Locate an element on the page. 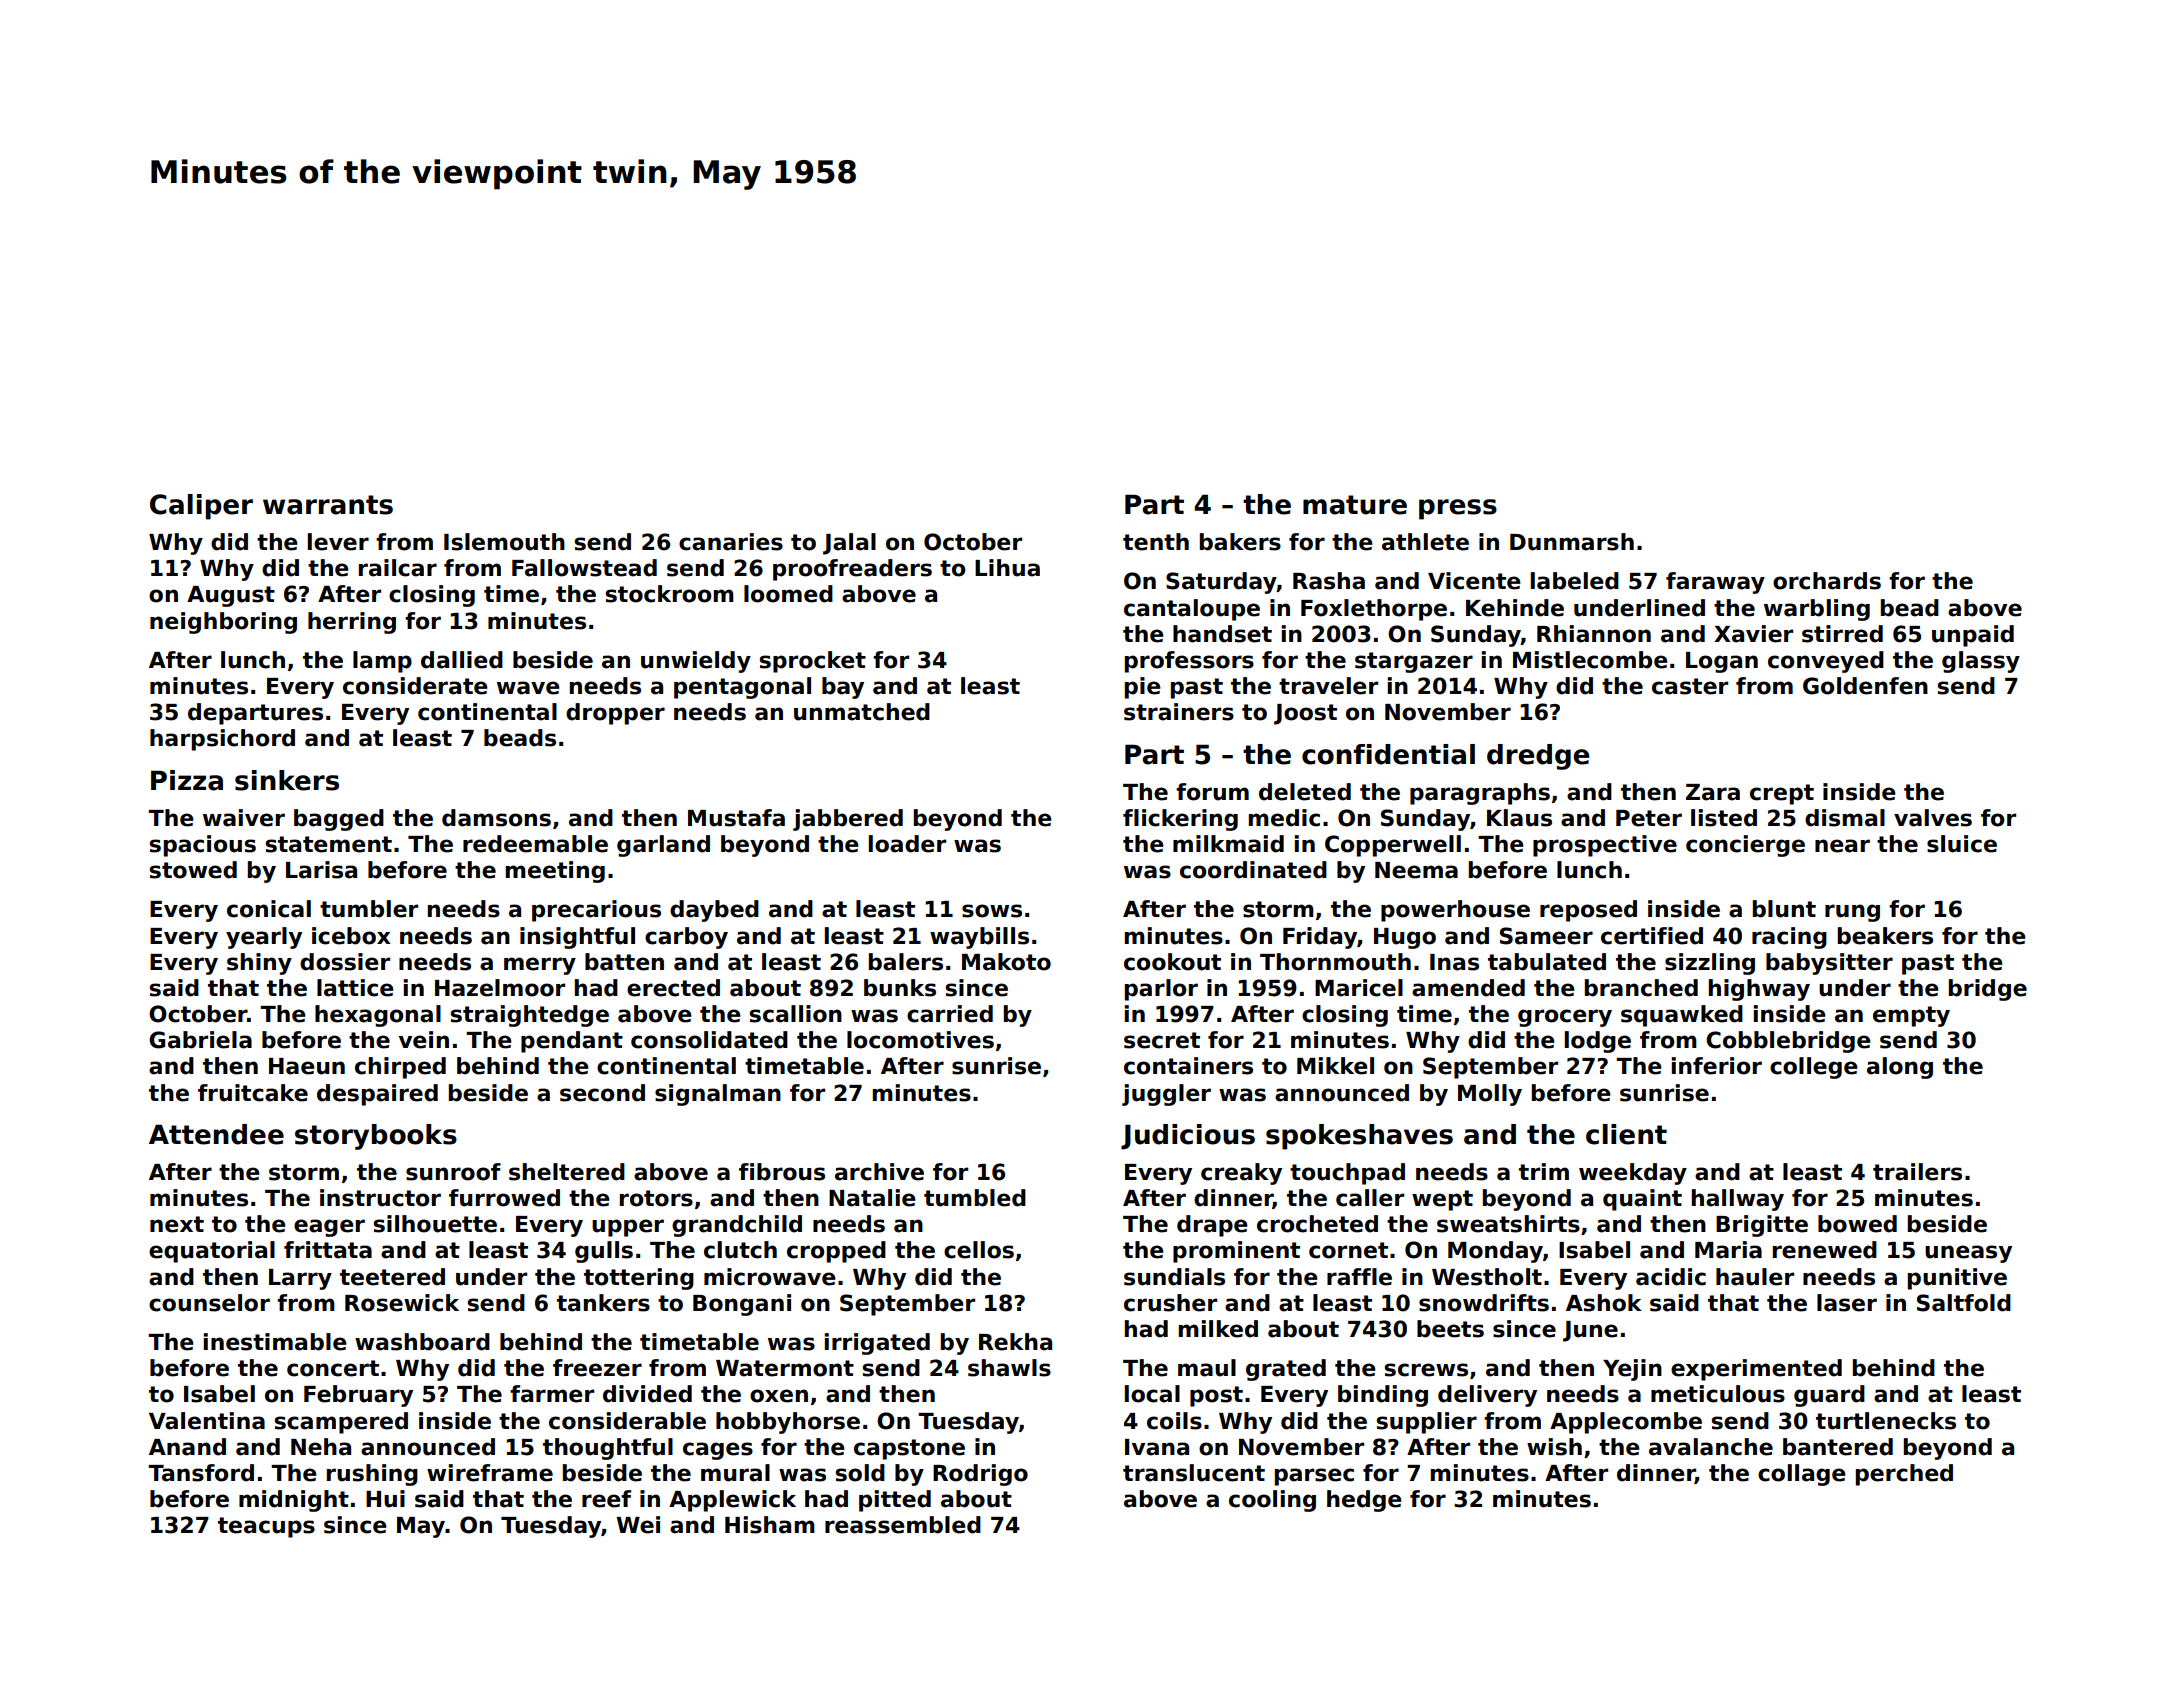 This image has width=2178, height=1683. Anand is located at coordinates (187, 1447).
